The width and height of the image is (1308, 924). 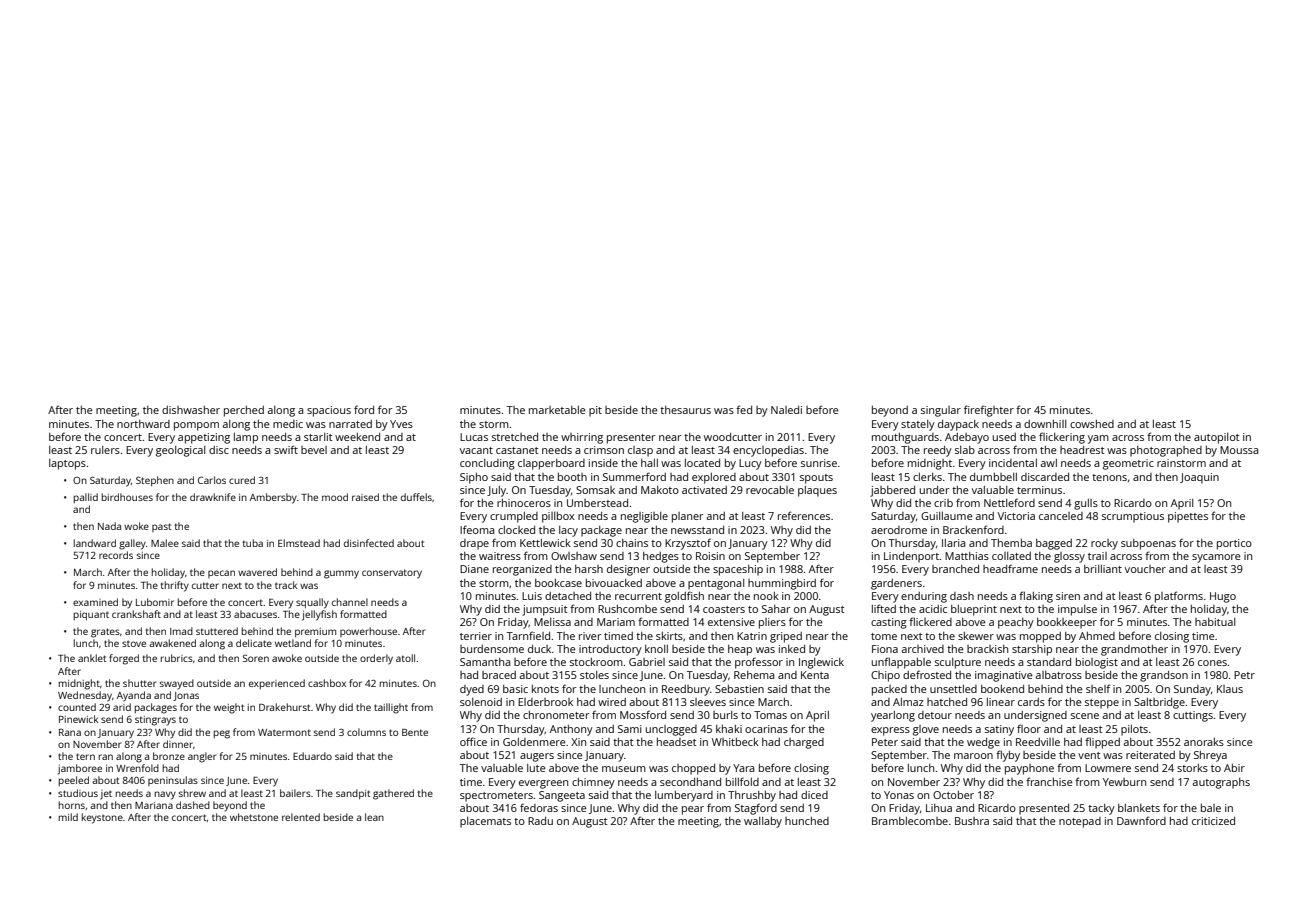 I want to click on grates, so click(x=105, y=633).
